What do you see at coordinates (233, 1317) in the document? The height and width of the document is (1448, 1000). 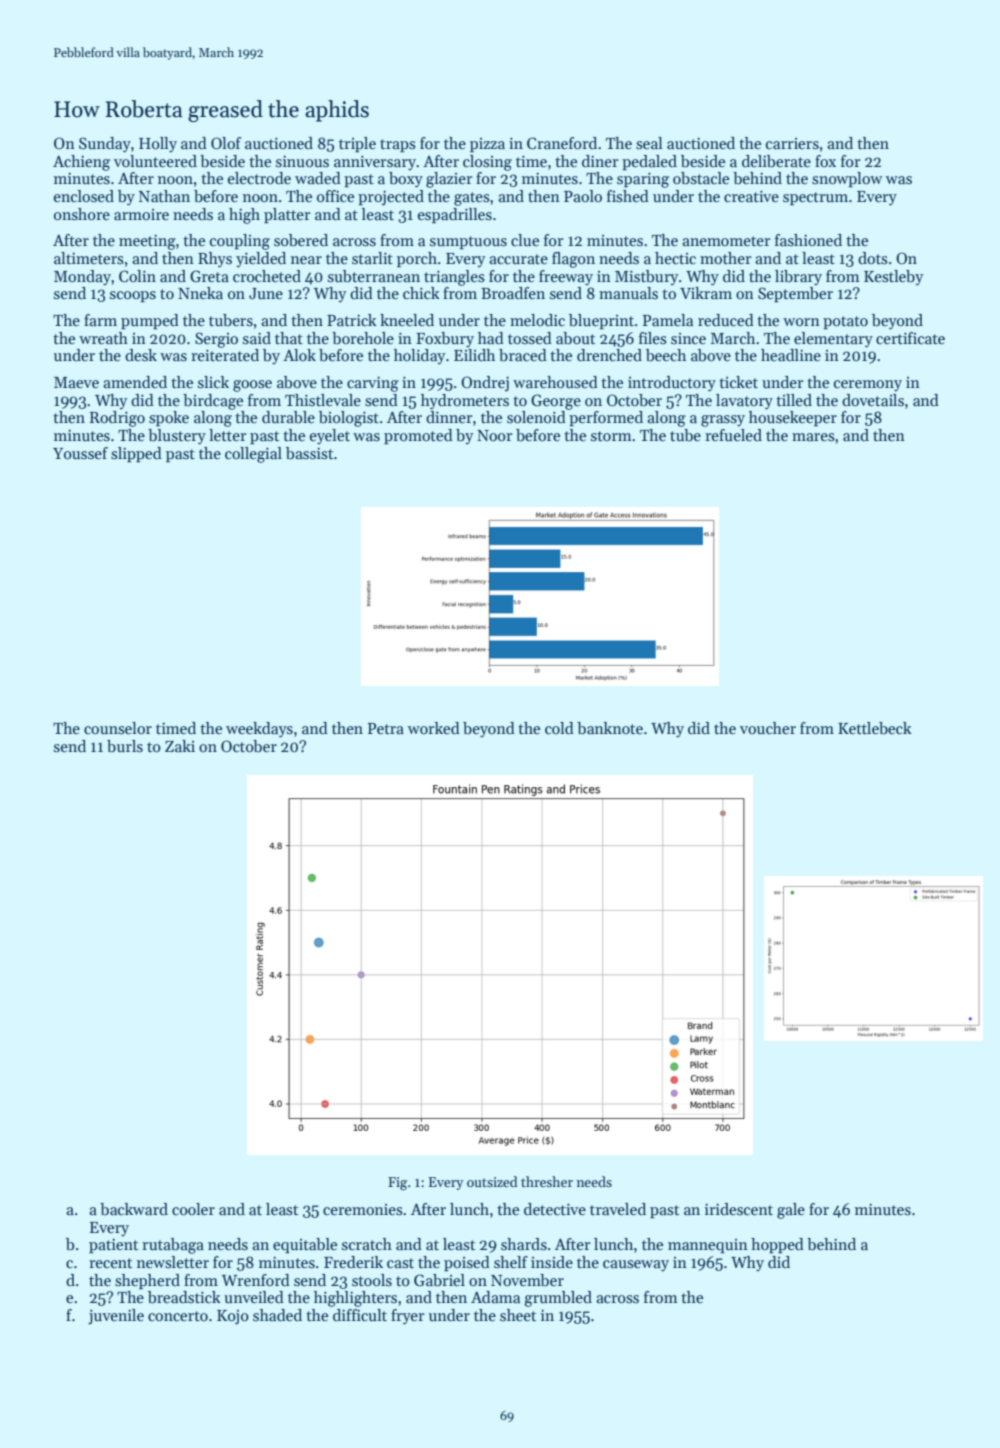 I see `Kojo` at bounding box center [233, 1317].
